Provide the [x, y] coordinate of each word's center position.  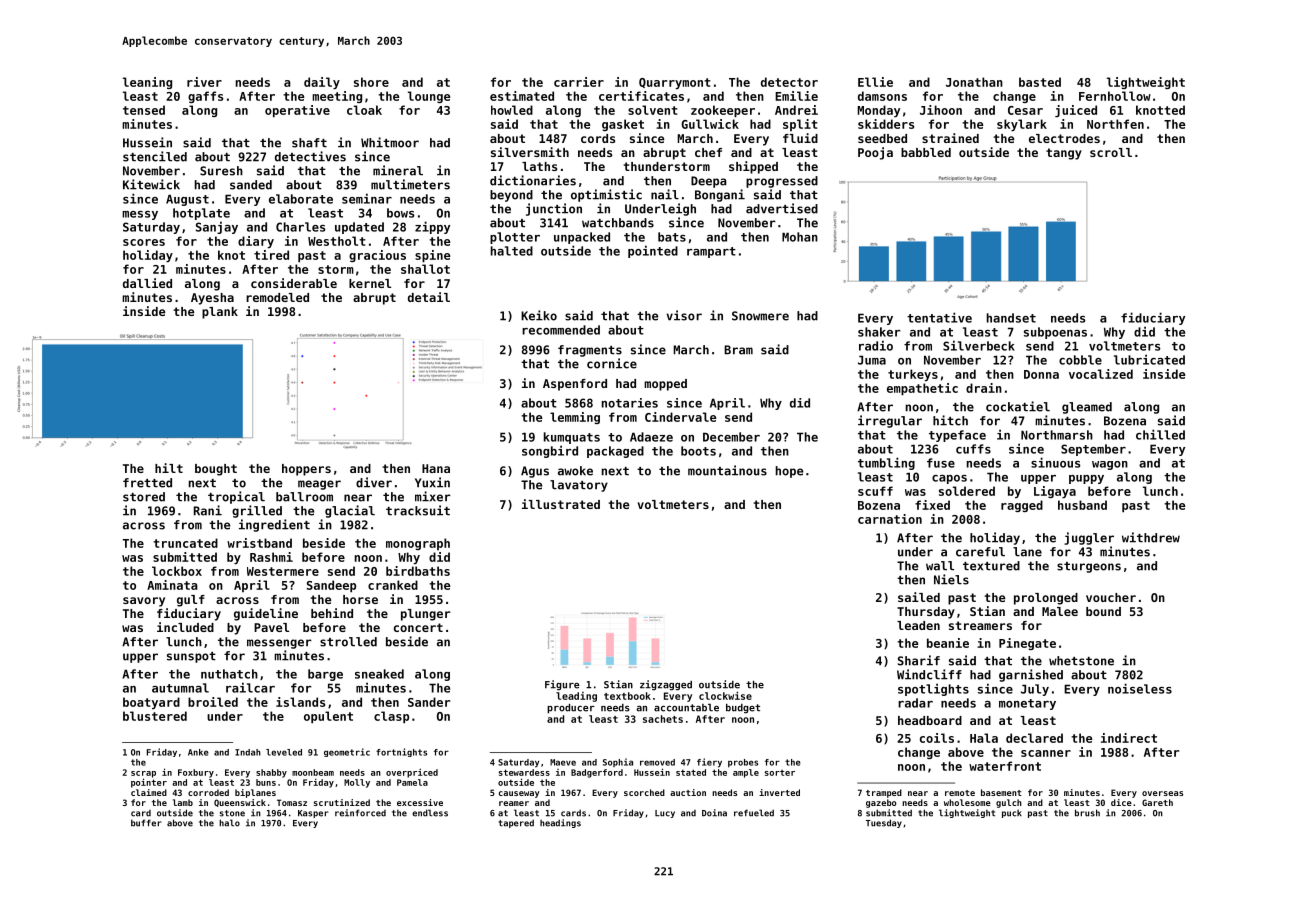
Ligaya [1055, 492]
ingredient [274, 525]
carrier [579, 82]
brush [1087, 813]
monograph [418, 544]
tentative [939, 317]
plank [220, 313]
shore [371, 82]
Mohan [800, 237]
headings [560, 823]
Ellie [875, 82]
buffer [146, 823]
